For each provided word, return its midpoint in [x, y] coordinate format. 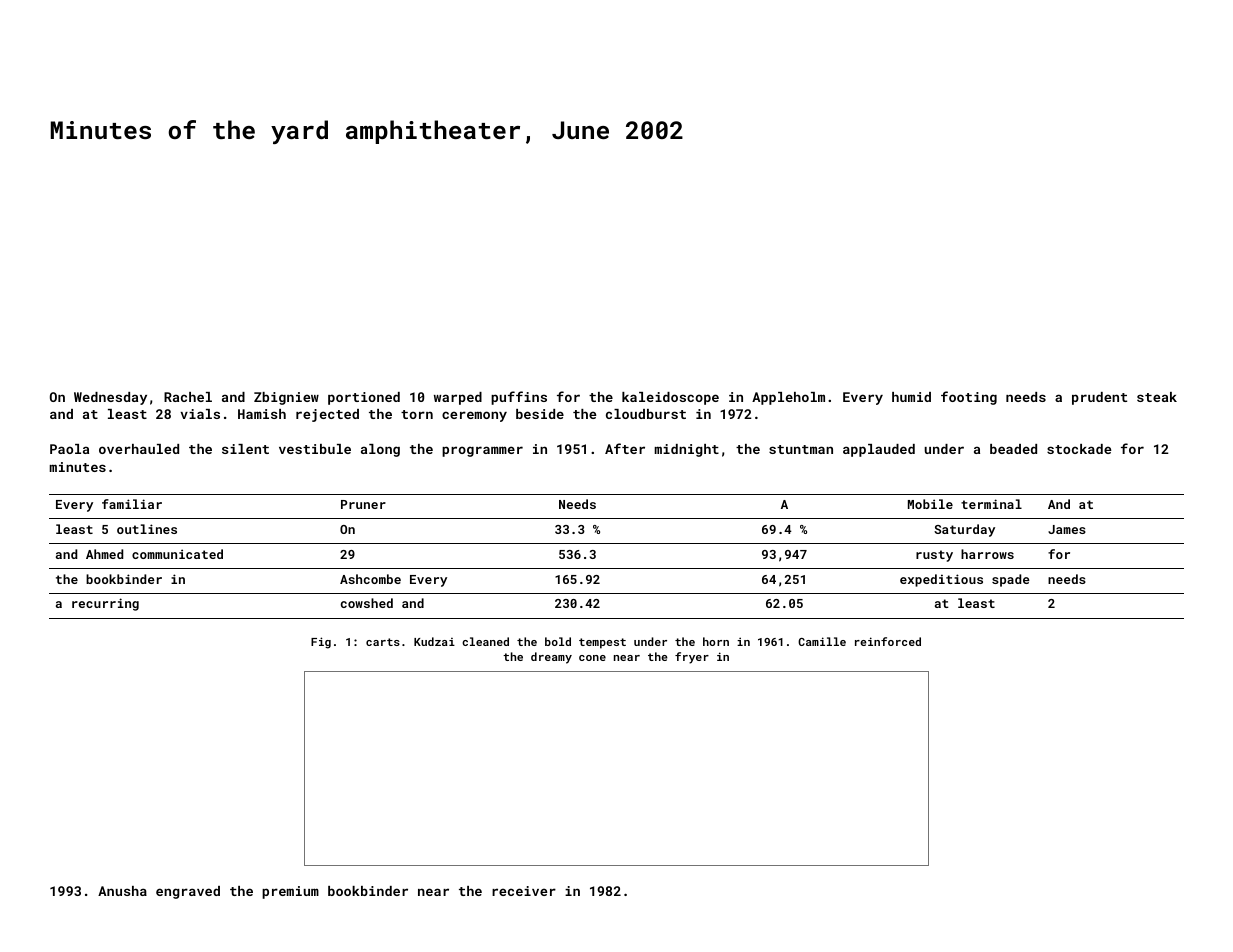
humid [911, 397]
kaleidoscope [670, 398]
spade [1011, 580]
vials [200, 414]
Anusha [122, 891]
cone [592, 658]
